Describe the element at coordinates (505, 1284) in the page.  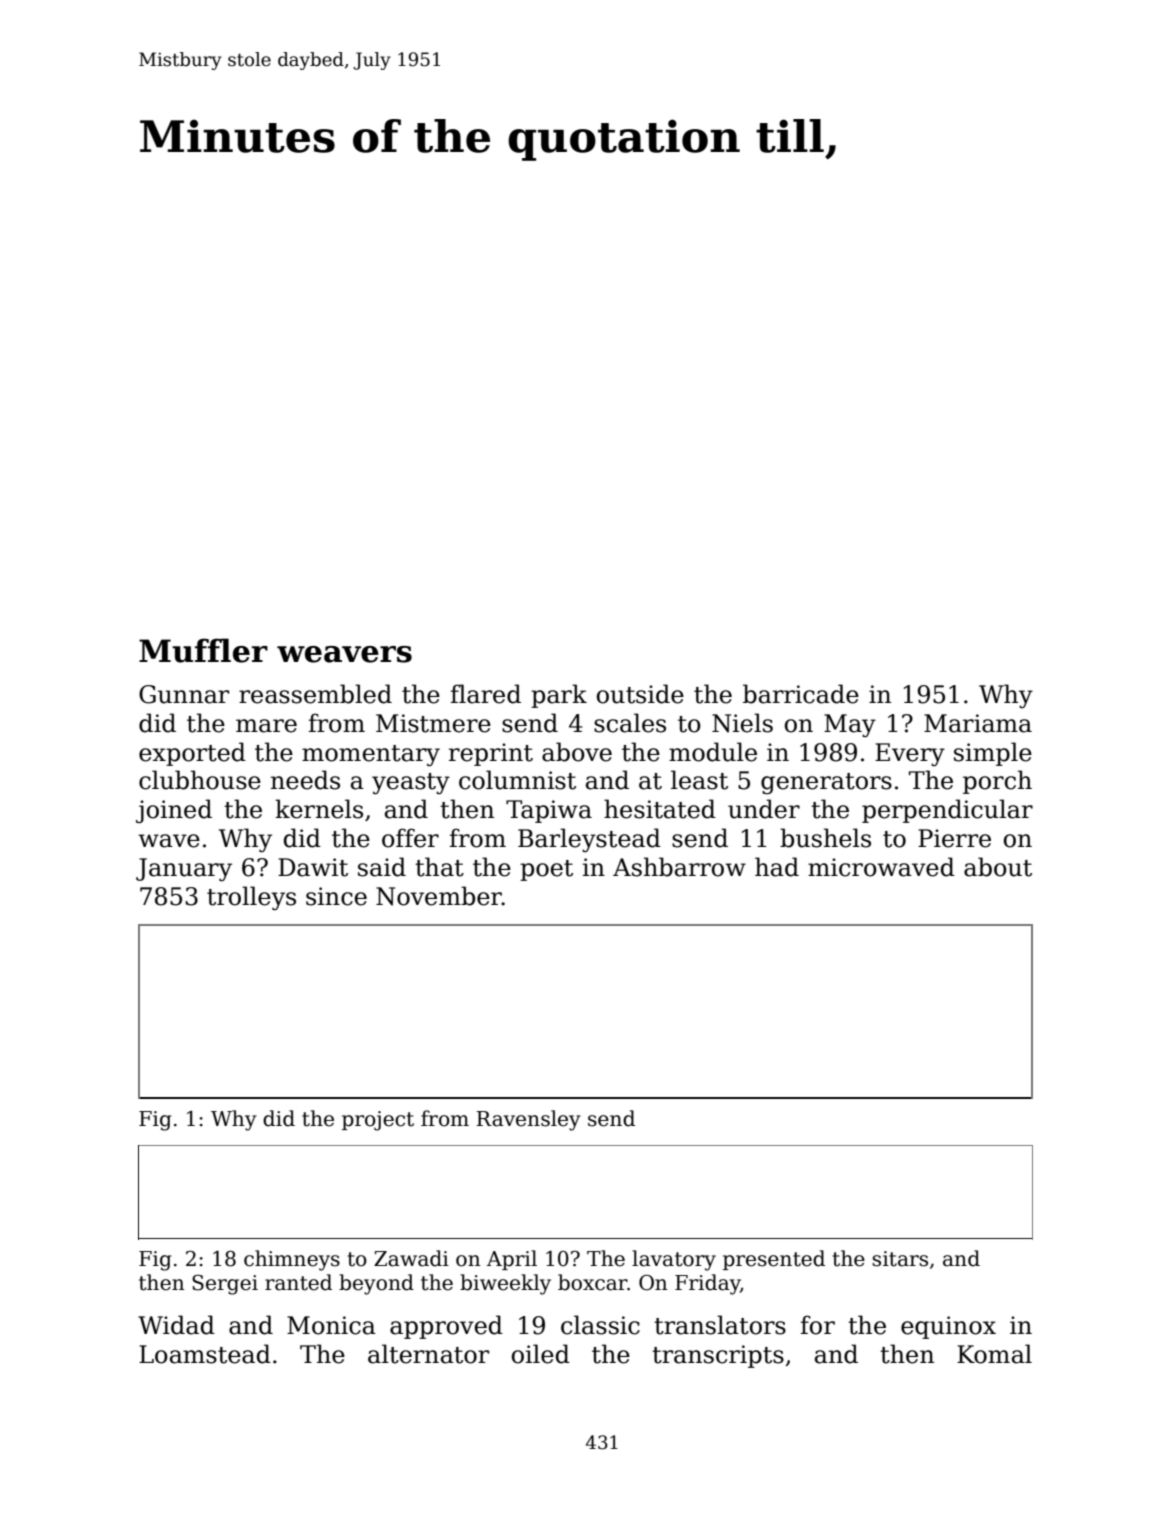
I see `biweekly` at that location.
